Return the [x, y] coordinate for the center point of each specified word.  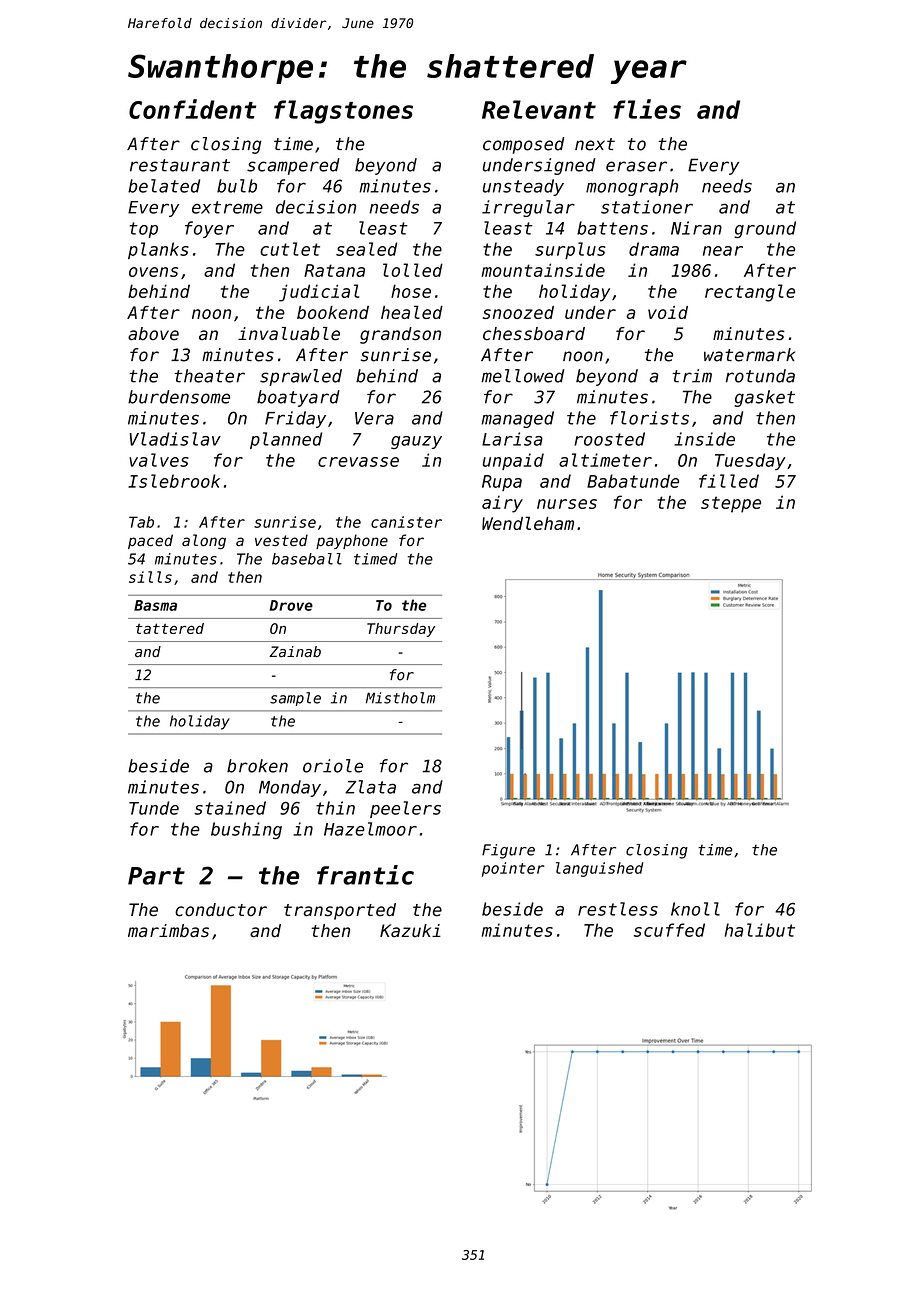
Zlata [370, 787]
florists [649, 418]
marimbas [168, 931]
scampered [293, 166]
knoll [695, 909]
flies [647, 109]
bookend [333, 312]
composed [524, 145]
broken [257, 766]
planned [286, 440]
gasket [764, 398]
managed [517, 419]
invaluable [289, 334]
